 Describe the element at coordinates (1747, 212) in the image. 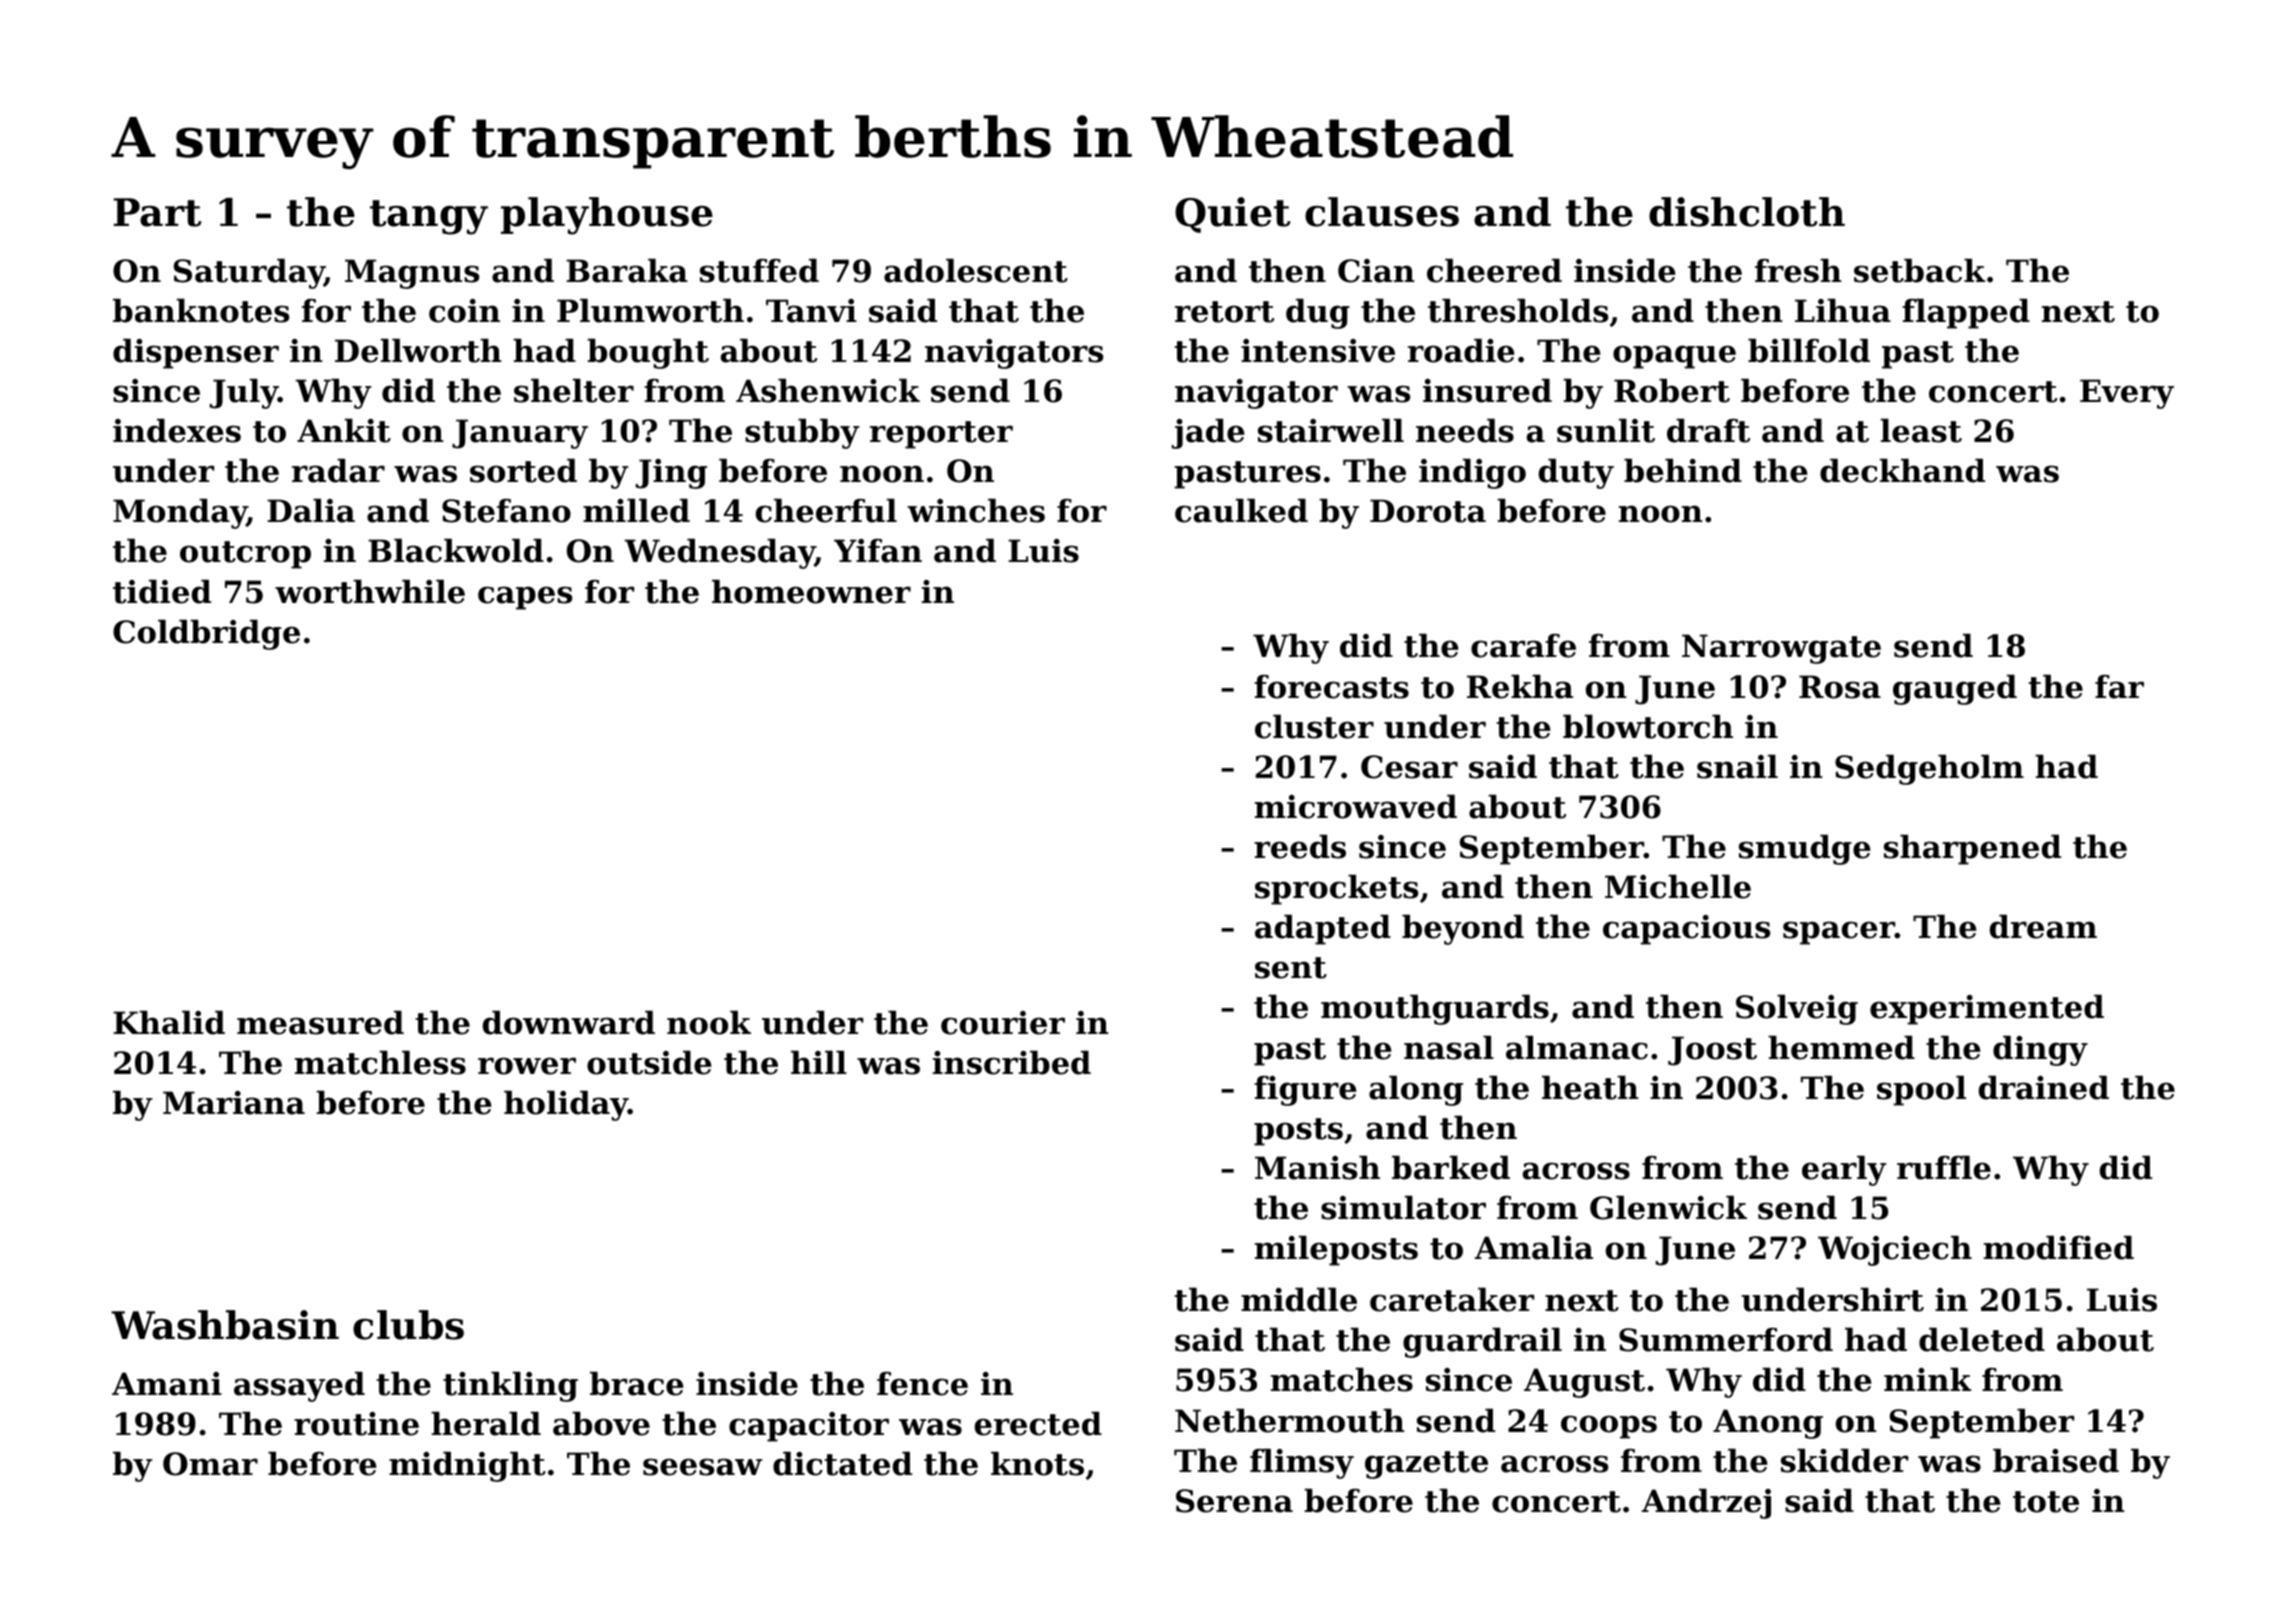

I see `dishcloth` at that location.
